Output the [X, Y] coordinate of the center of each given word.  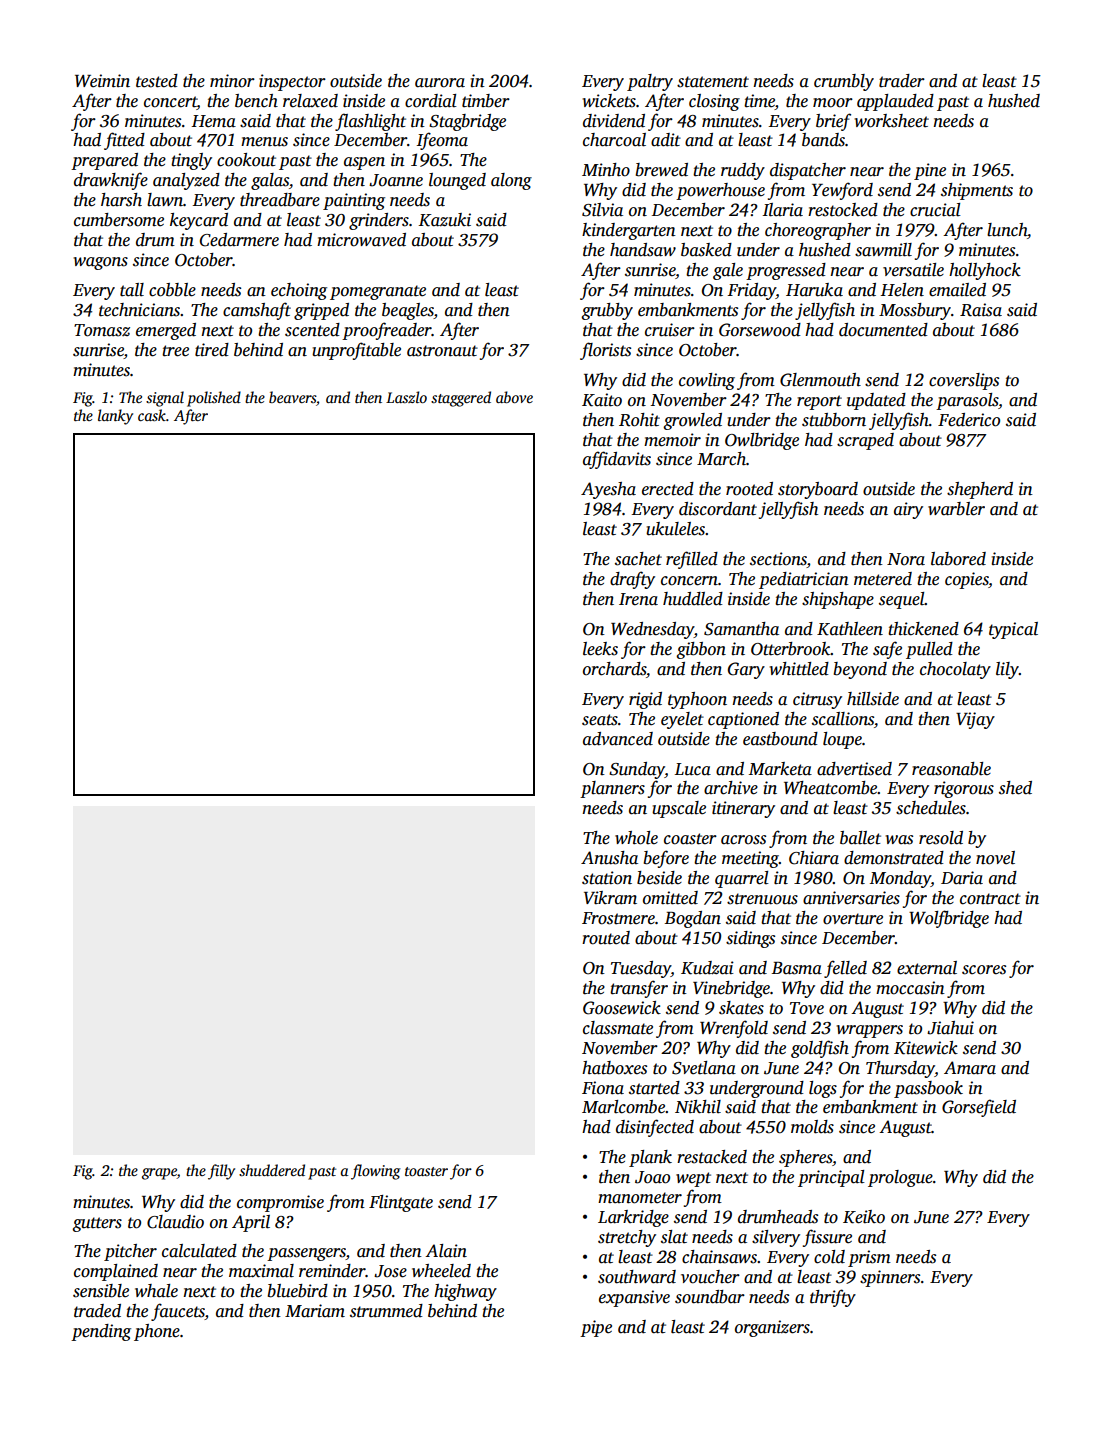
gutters [97, 1224]
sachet [638, 559]
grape [159, 1174]
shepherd [980, 490]
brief [833, 122]
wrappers [869, 1031]
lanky [115, 417]
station [607, 878]
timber [486, 101]
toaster [426, 1171]
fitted [124, 141]
